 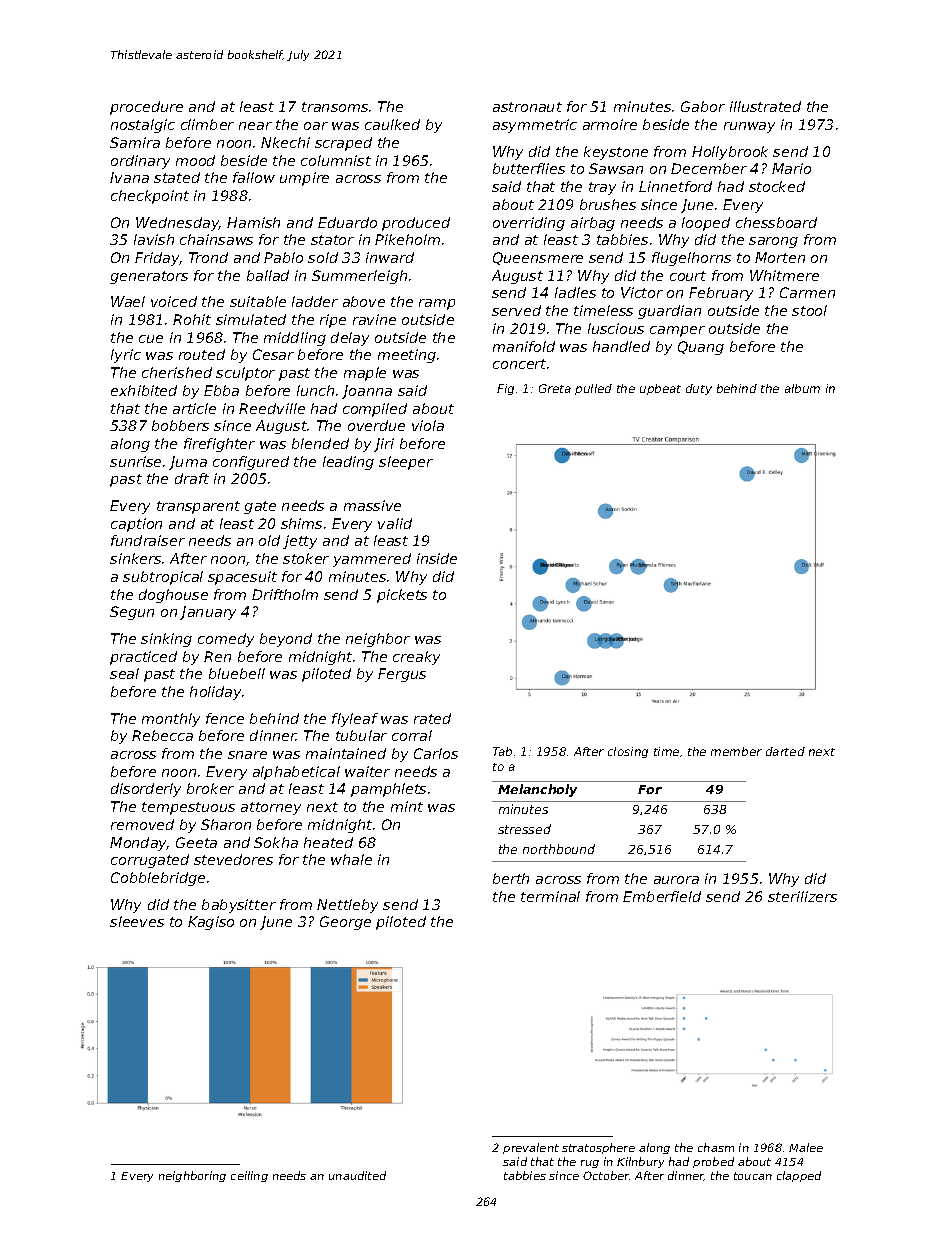 I want to click on member, so click(x=736, y=751).
